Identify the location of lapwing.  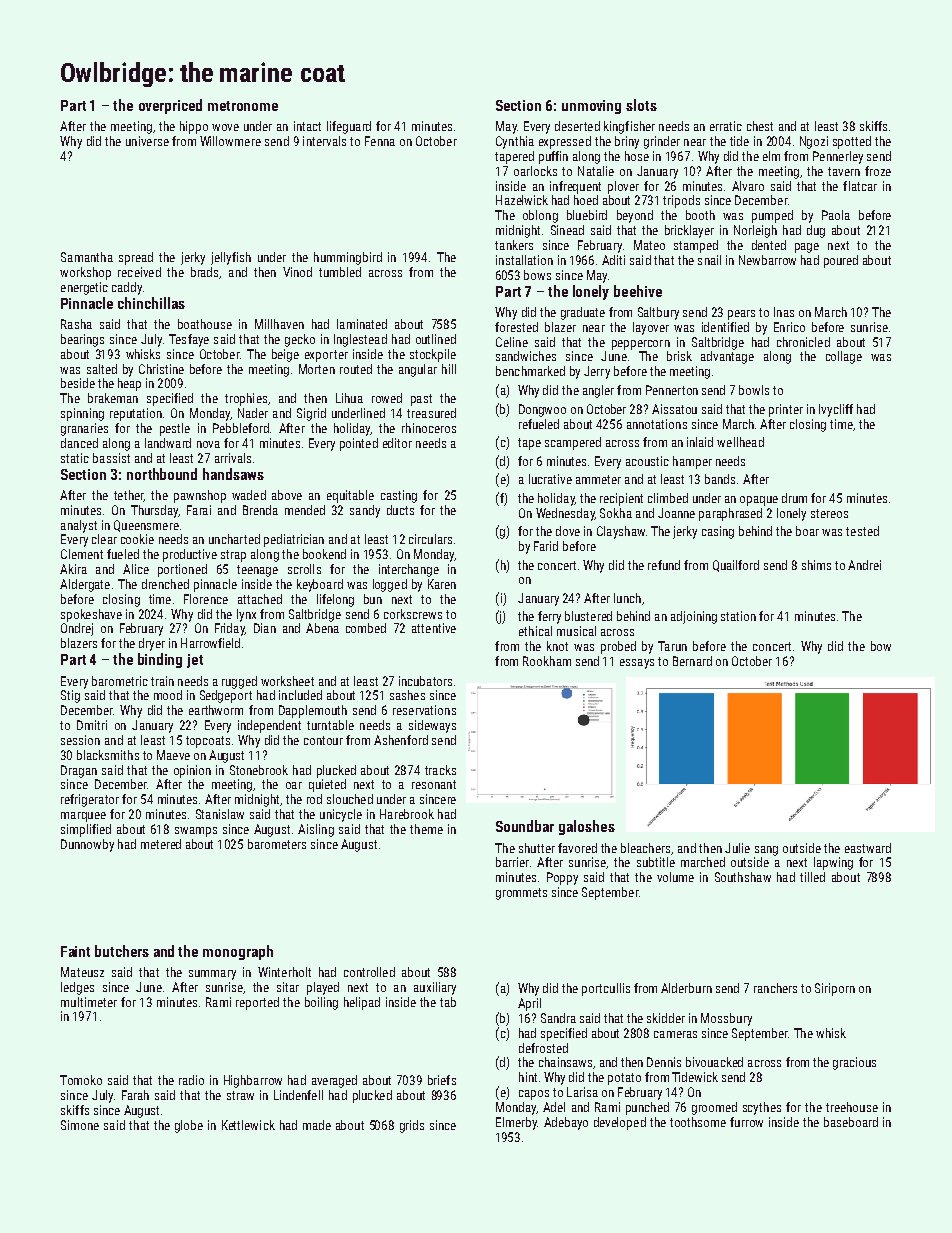
(833, 863).
